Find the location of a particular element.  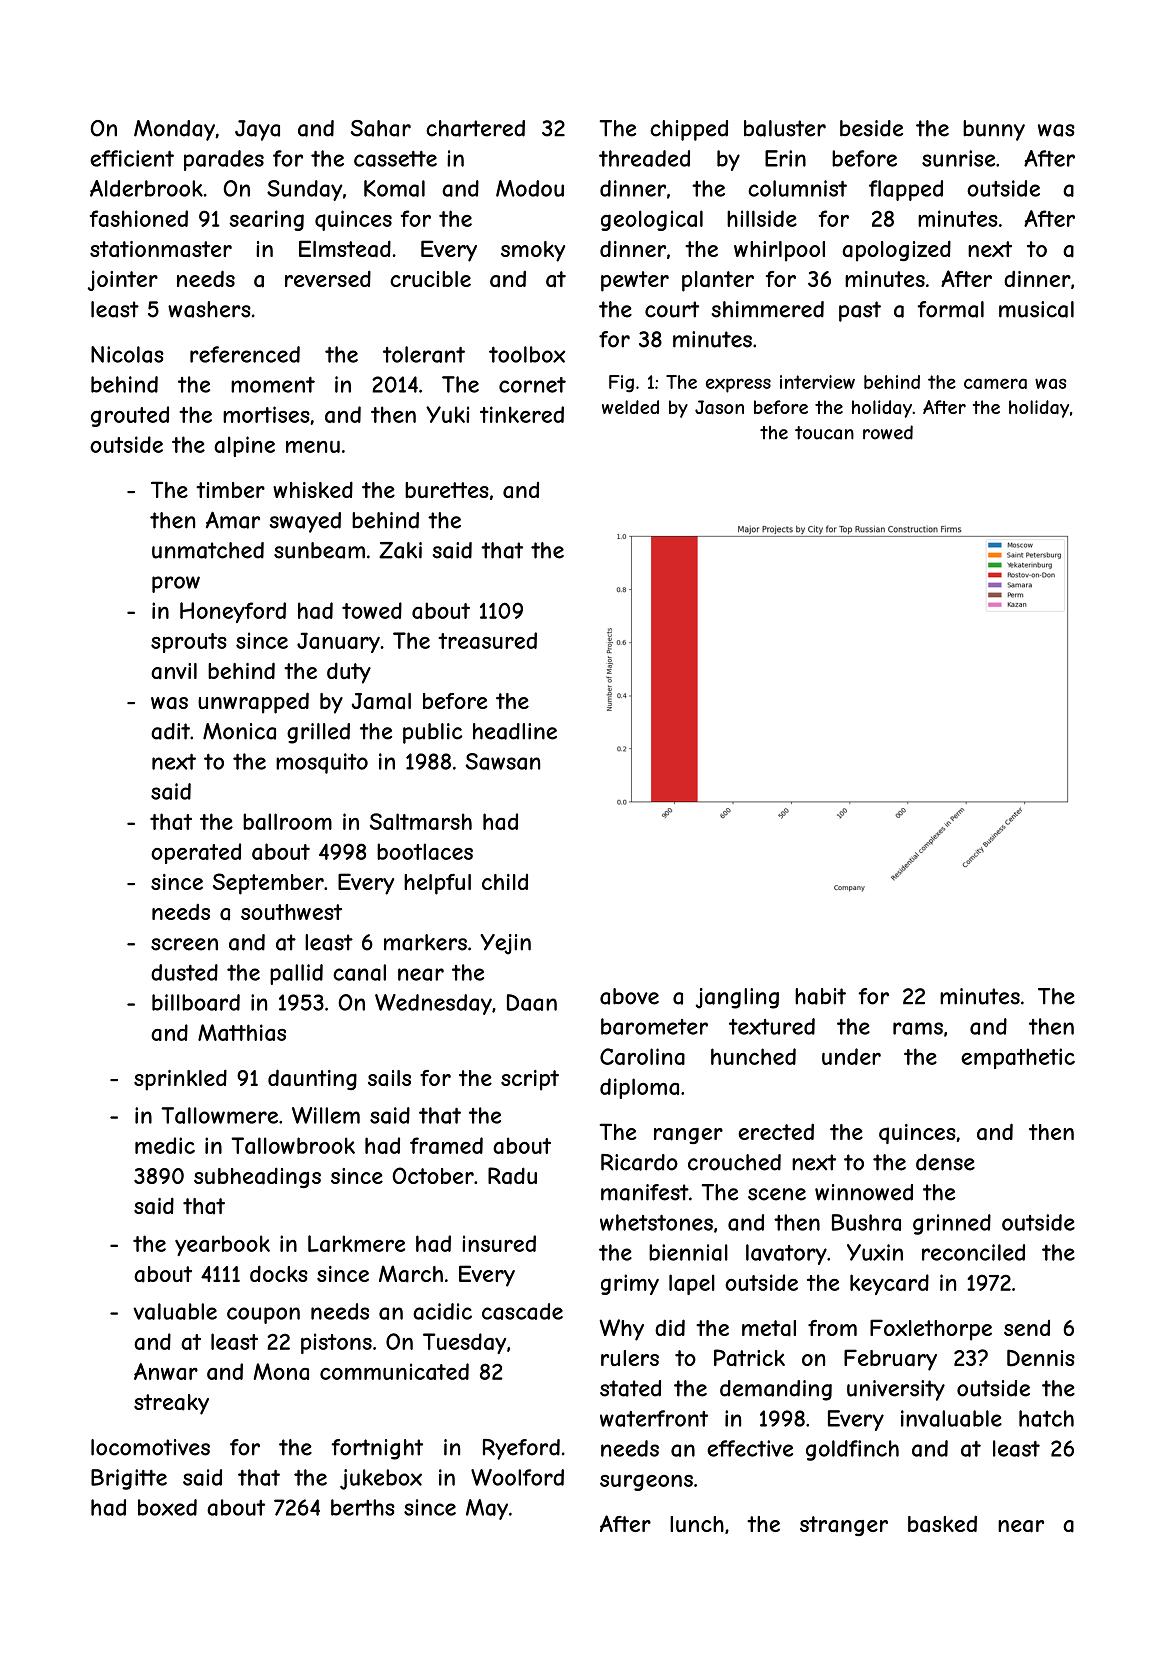

rowed is located at coordinates (888, 432).
